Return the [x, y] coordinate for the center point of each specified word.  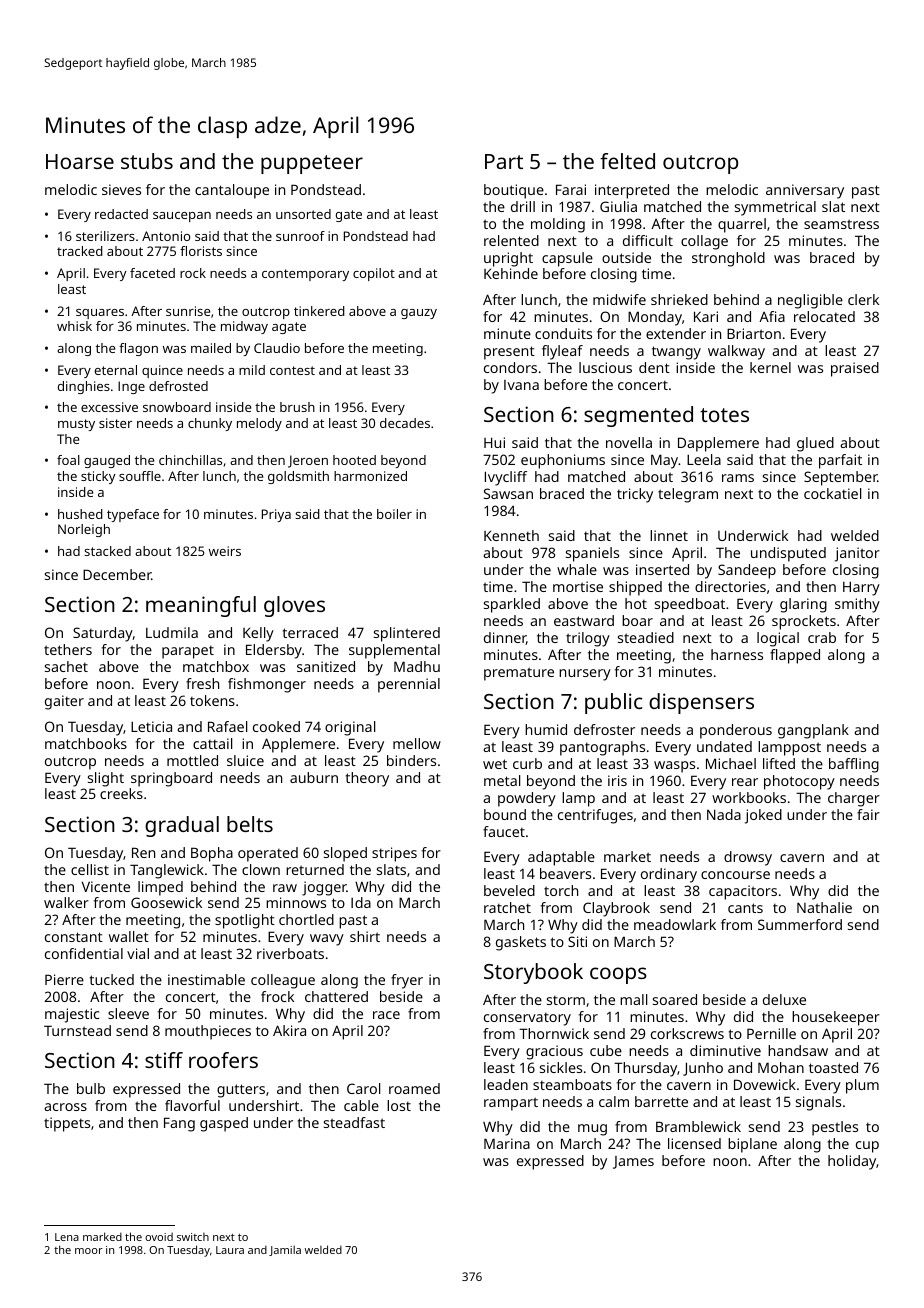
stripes [394, 854]
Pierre [64, 979]
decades [405, 423]
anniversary [805, 191]
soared [675, 999]
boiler [394, 514]
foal [68, 460]
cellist [90, 869]
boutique [514, 191]
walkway [736, 352]
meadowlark [675, 924]
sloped [345, 854]
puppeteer [312, 164]
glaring [803, 605]
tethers [68, 649]
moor [89, 1251]
